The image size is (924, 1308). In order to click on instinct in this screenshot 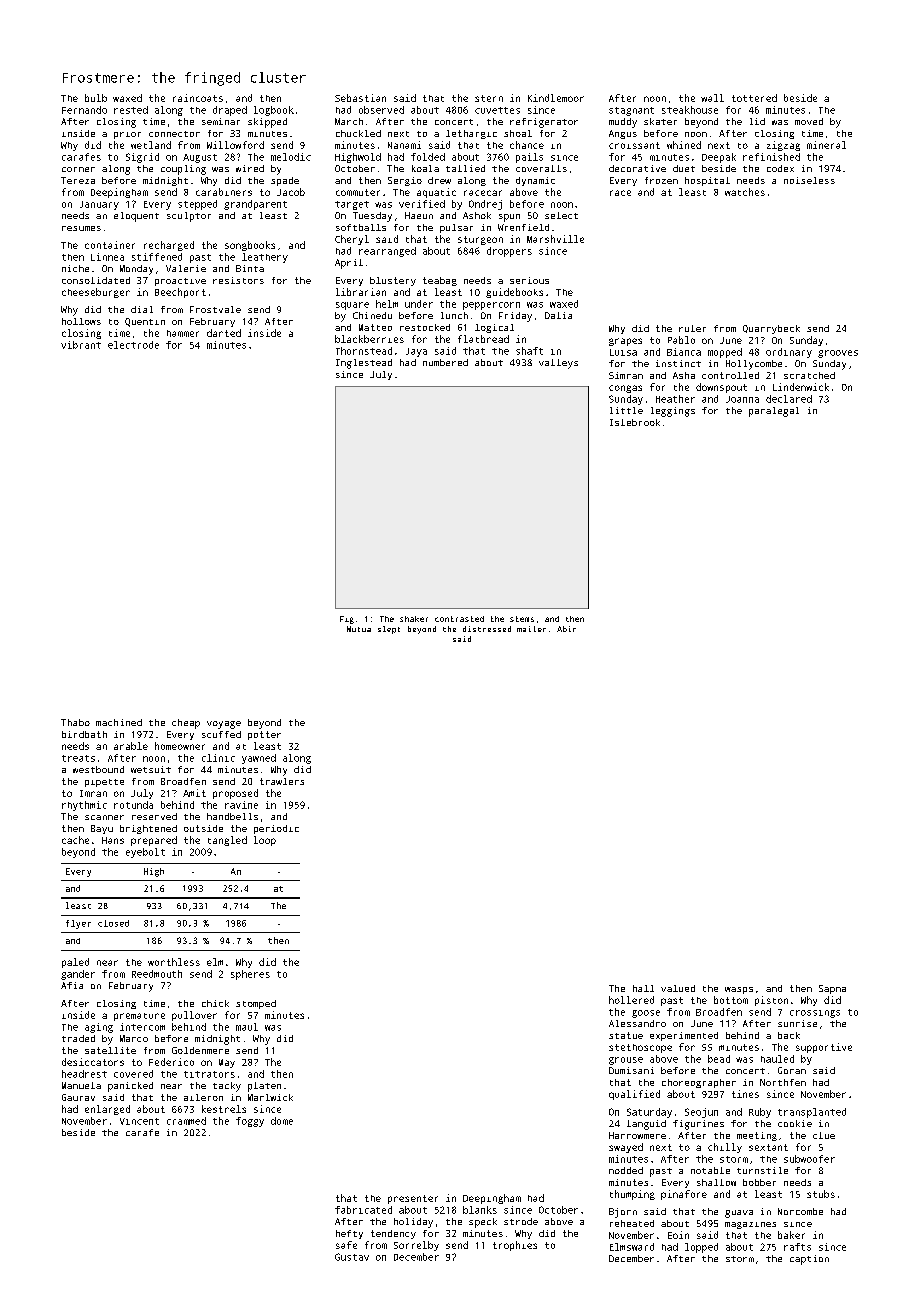, I will do `click(678, 363)`.
